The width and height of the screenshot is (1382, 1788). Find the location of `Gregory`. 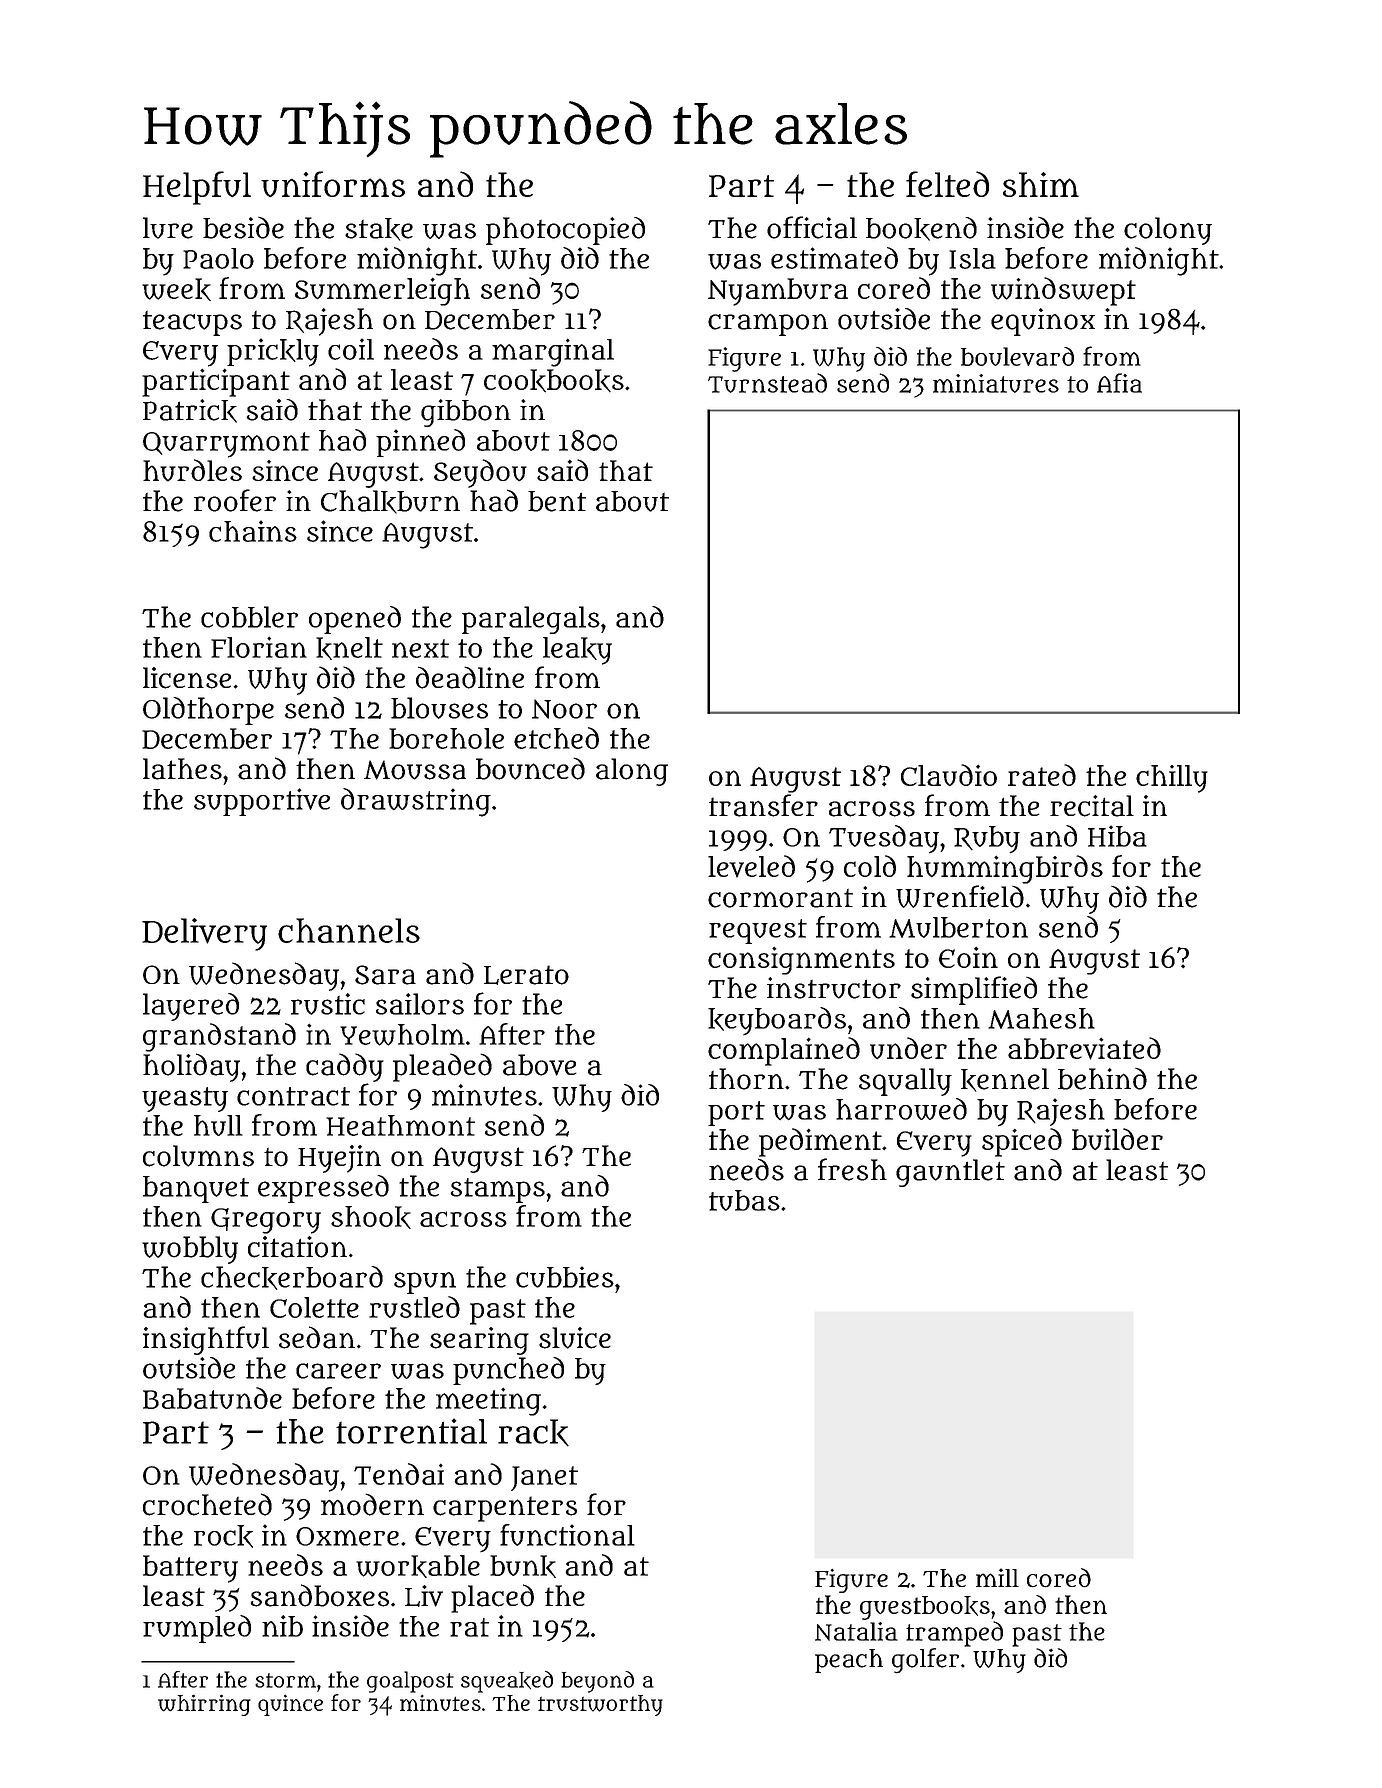

Gregory is located at coordinates (266, 1221).
